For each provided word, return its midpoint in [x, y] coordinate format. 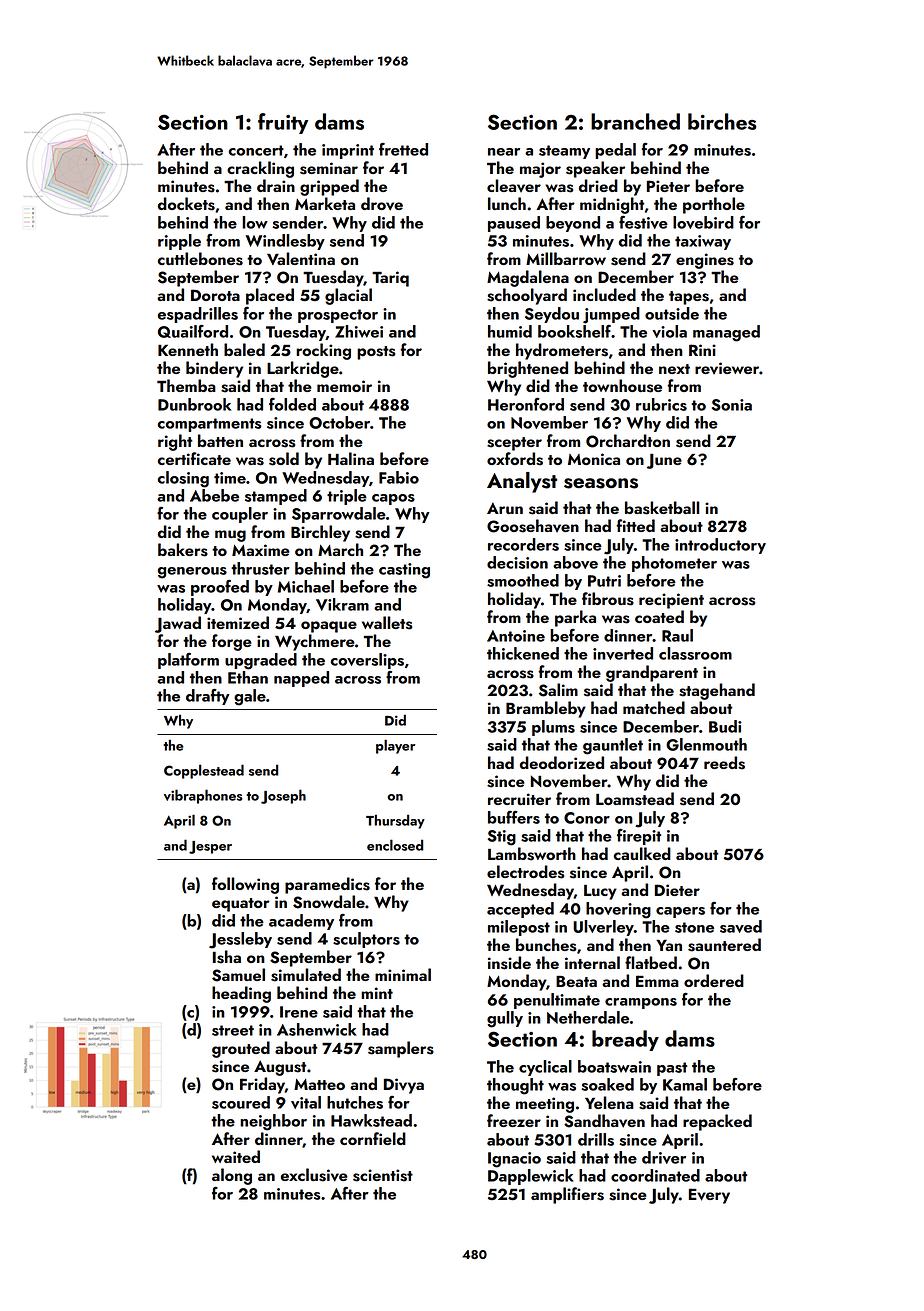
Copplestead [204, 771]
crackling [260, 169]
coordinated [655, 1175]
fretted [403, 149]
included [604, 294]
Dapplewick [531, 1177]
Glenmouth [706, 744]
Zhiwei [359, 331]
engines [705, 261]
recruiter [519, 799]
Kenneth [188, 349]
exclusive [314, 1175]
